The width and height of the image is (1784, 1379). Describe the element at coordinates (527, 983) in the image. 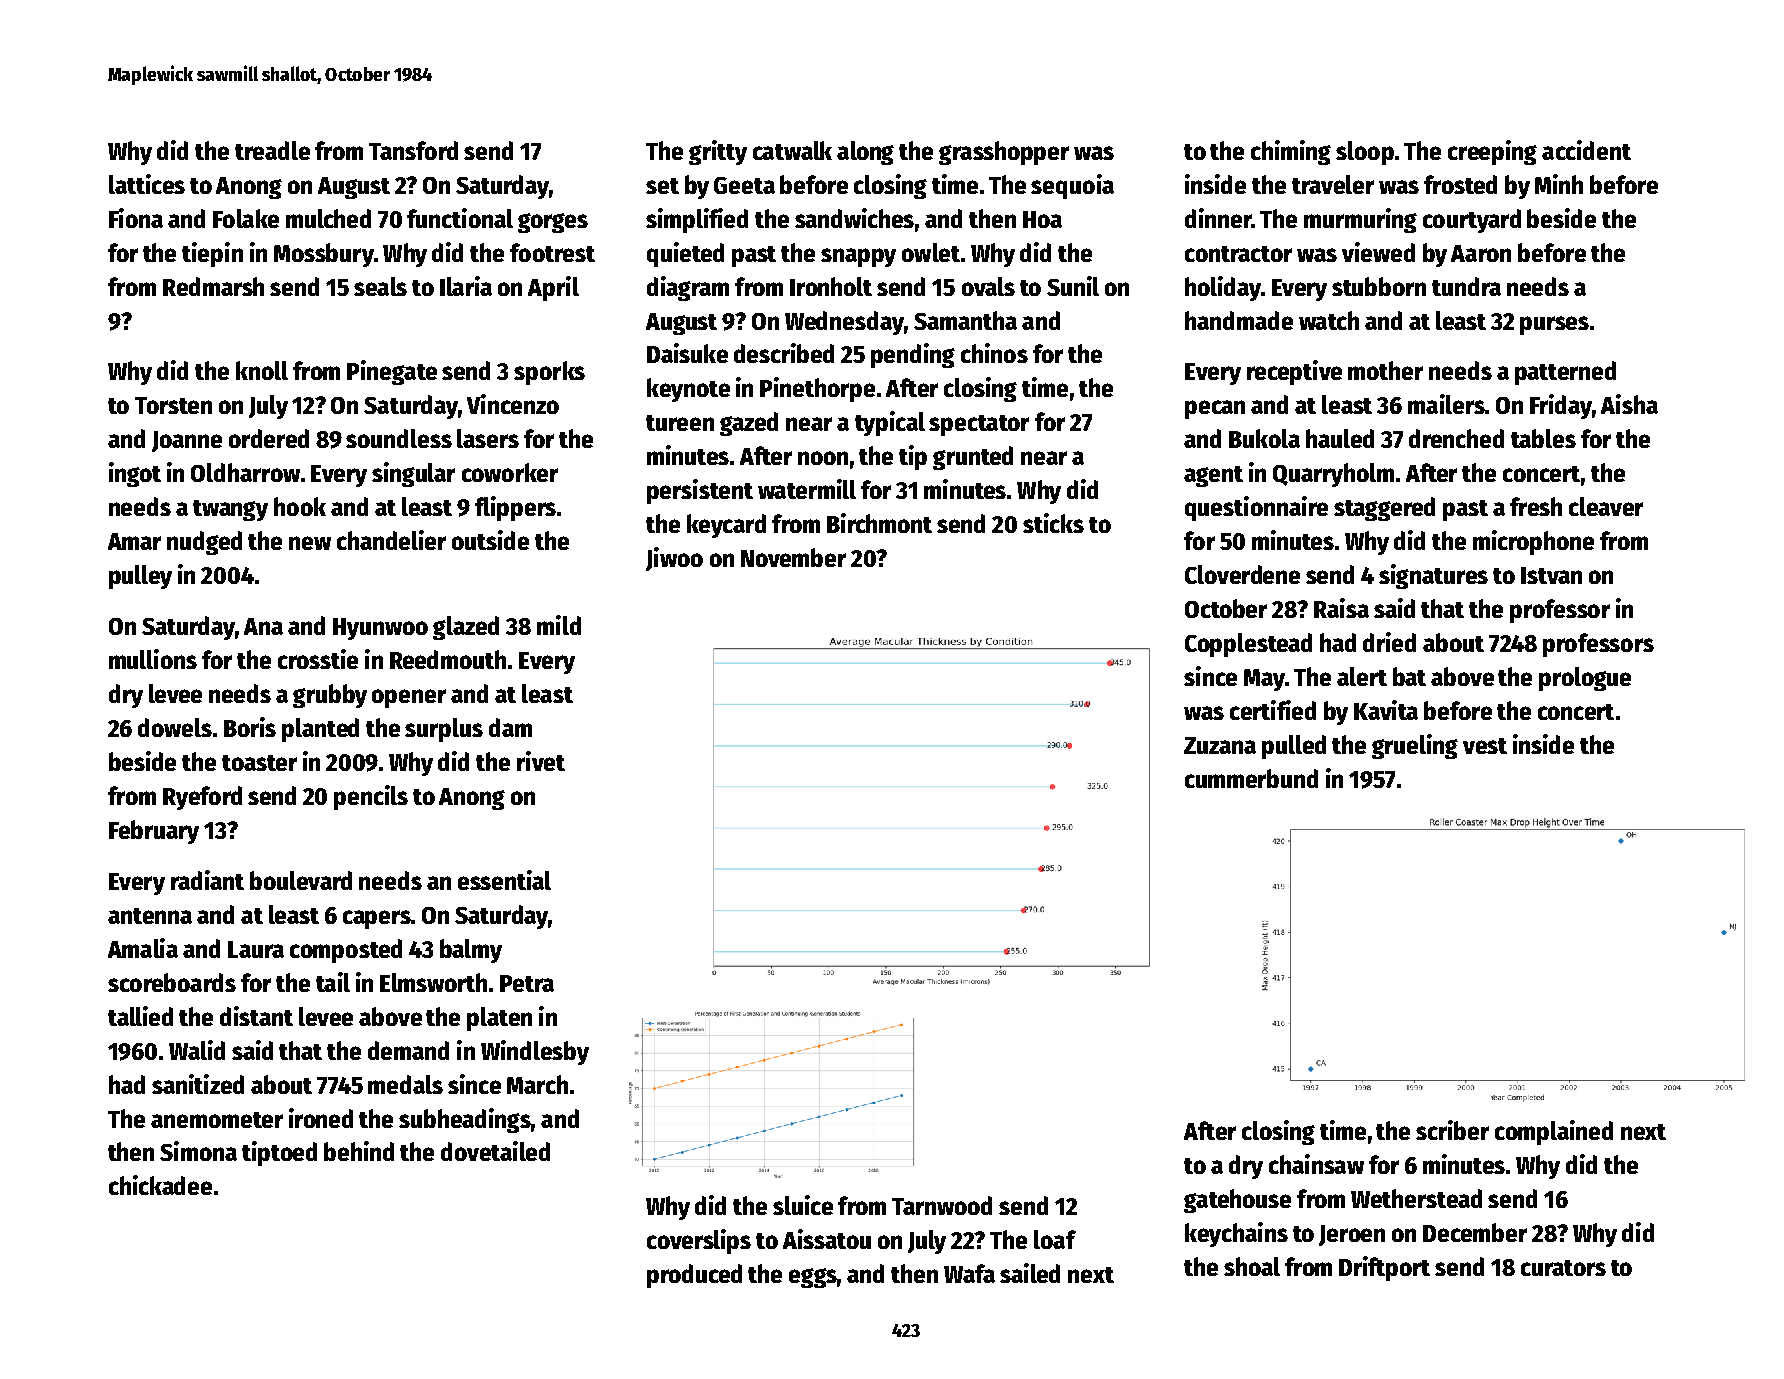

I see `Petra` at that location.
